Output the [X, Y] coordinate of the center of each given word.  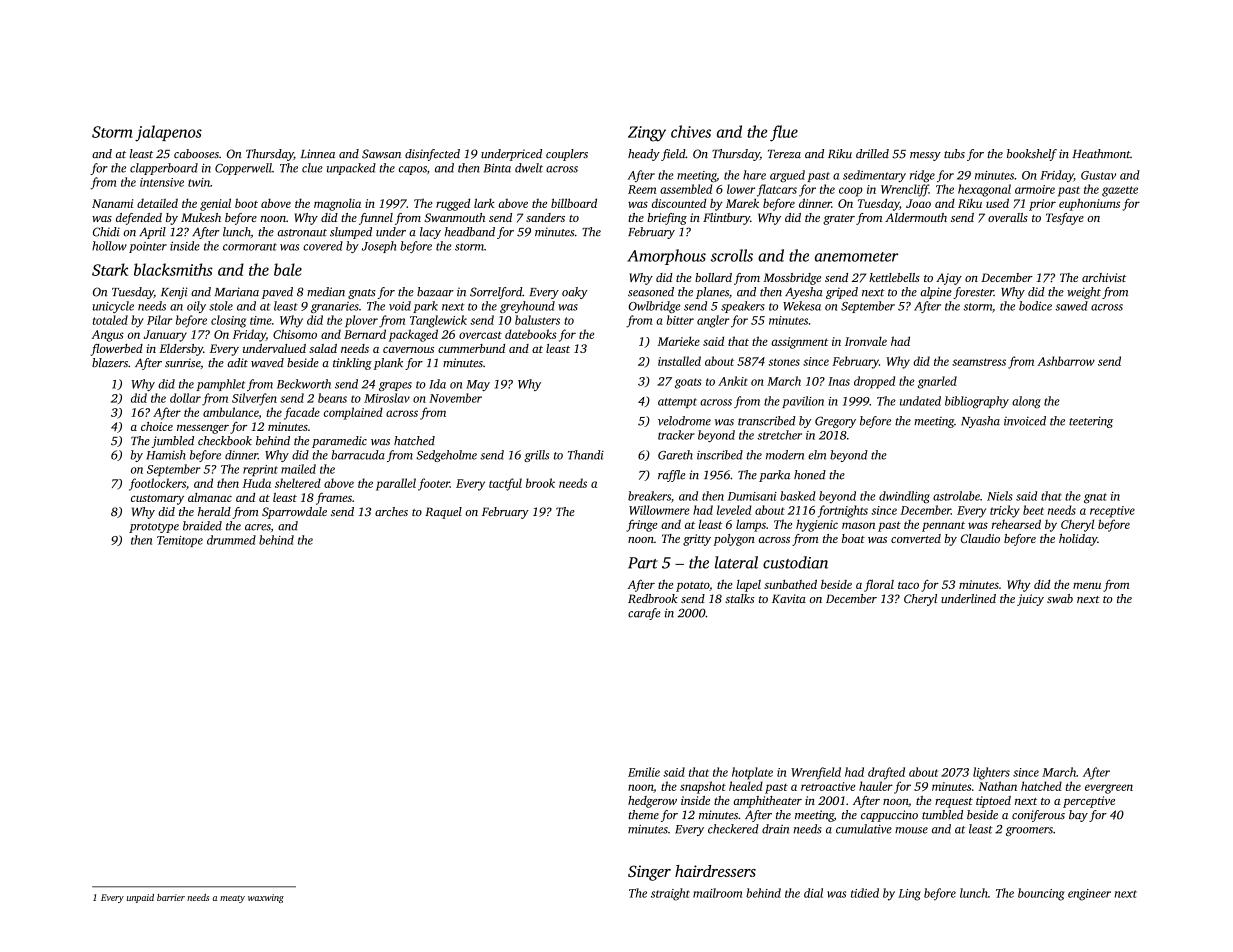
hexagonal [984, 190]
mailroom [717, 893]
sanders [545, 217]
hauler [876, 786]
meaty [232, 899]
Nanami [112, 203]
